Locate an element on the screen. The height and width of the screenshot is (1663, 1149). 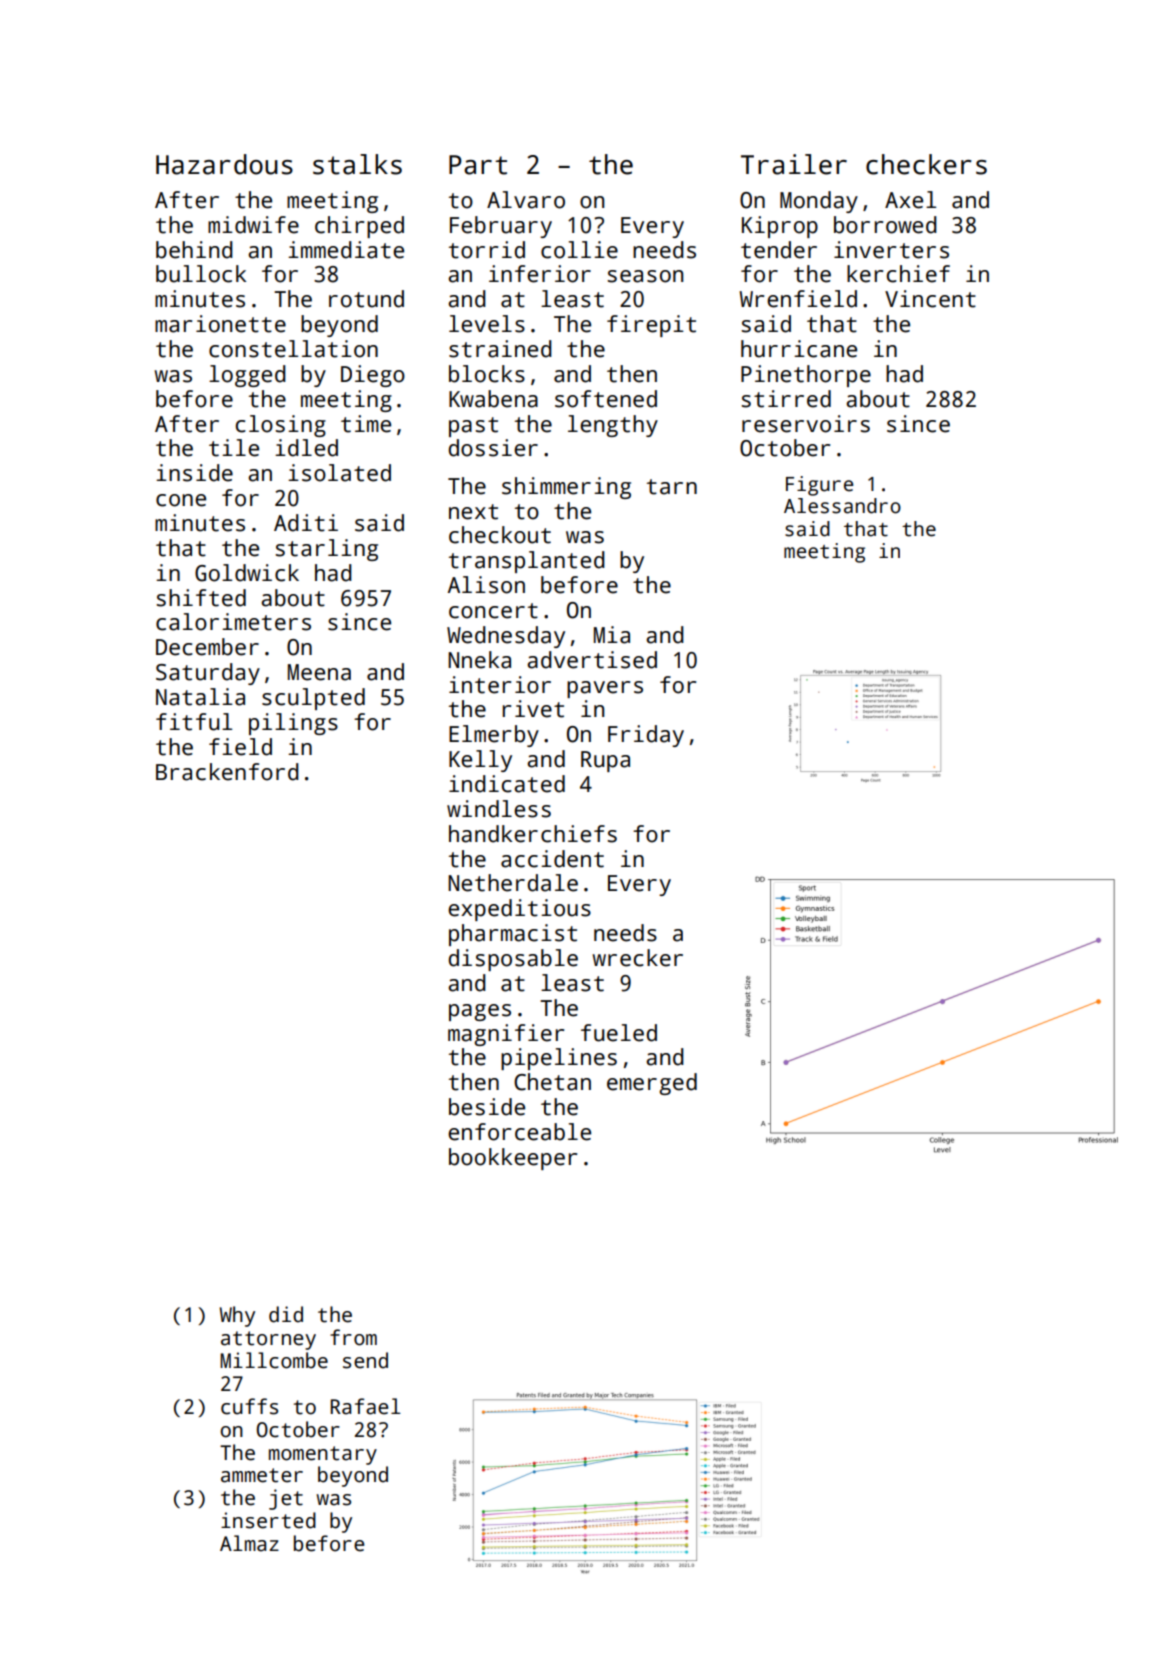
disposable is located at coordinates (513, 960).
